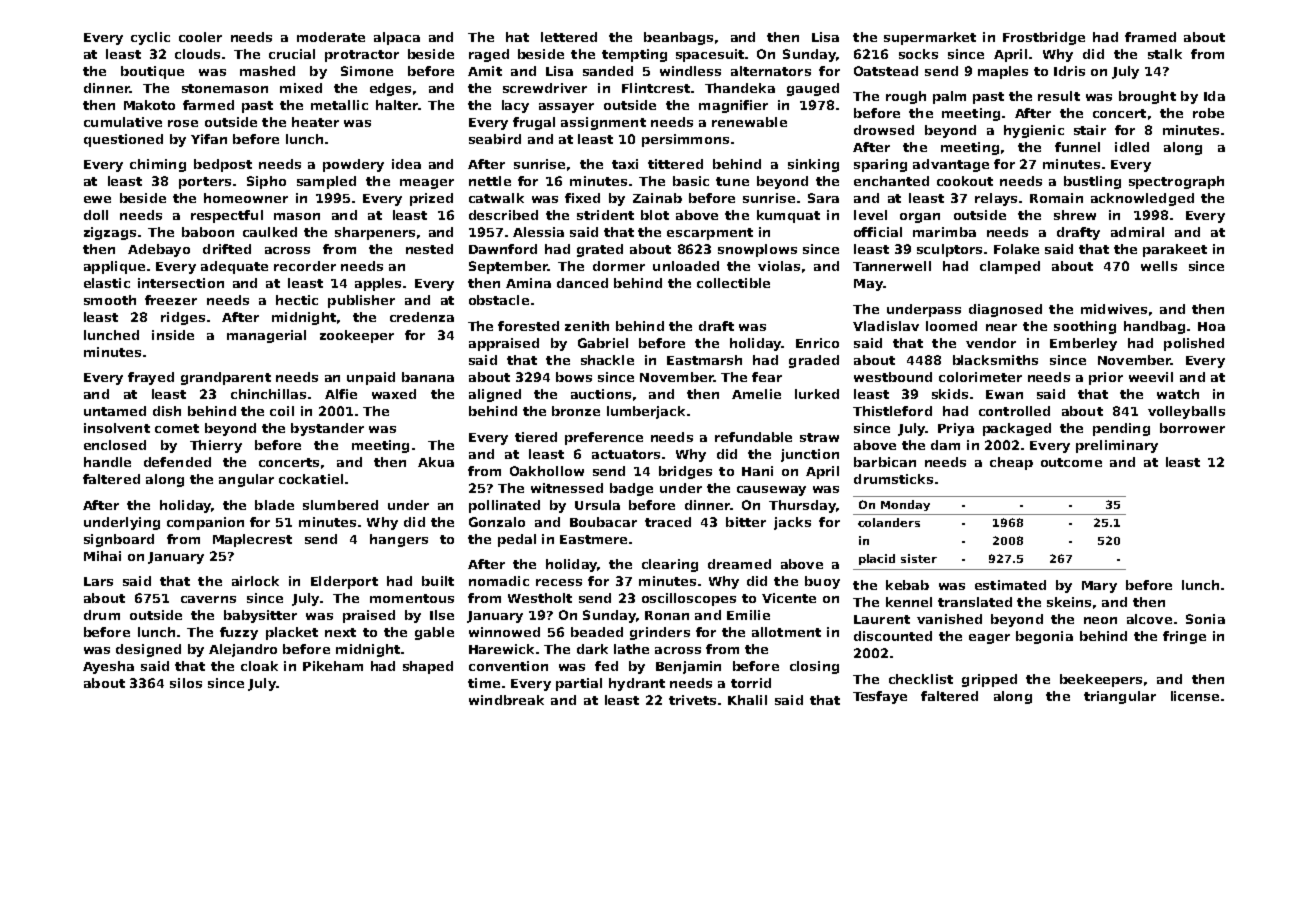 This image has width=1308, height=924. I want to click on inside, so click(173, 335).
